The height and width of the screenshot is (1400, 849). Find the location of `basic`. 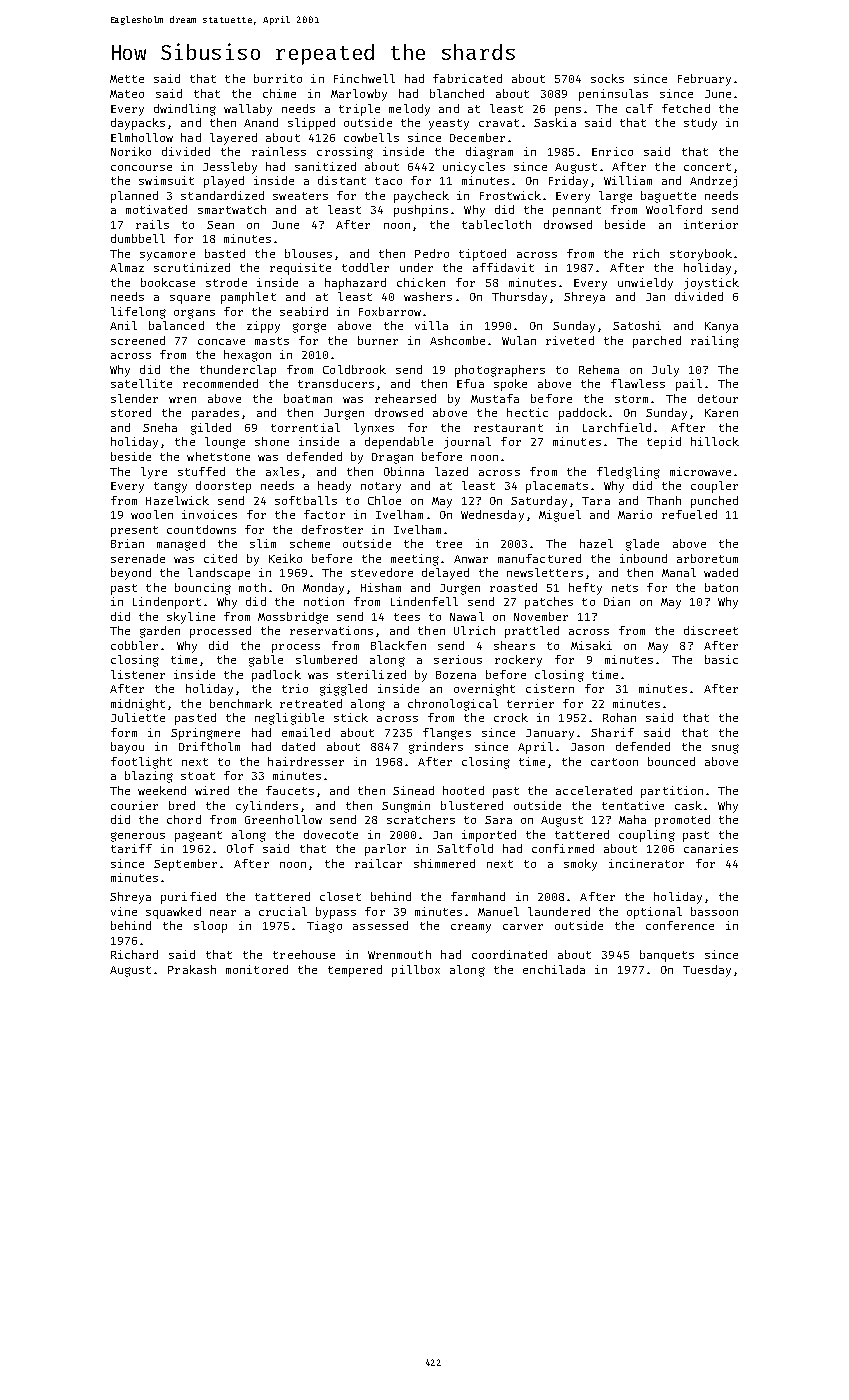

basic is located at coordinates (721, 659).
